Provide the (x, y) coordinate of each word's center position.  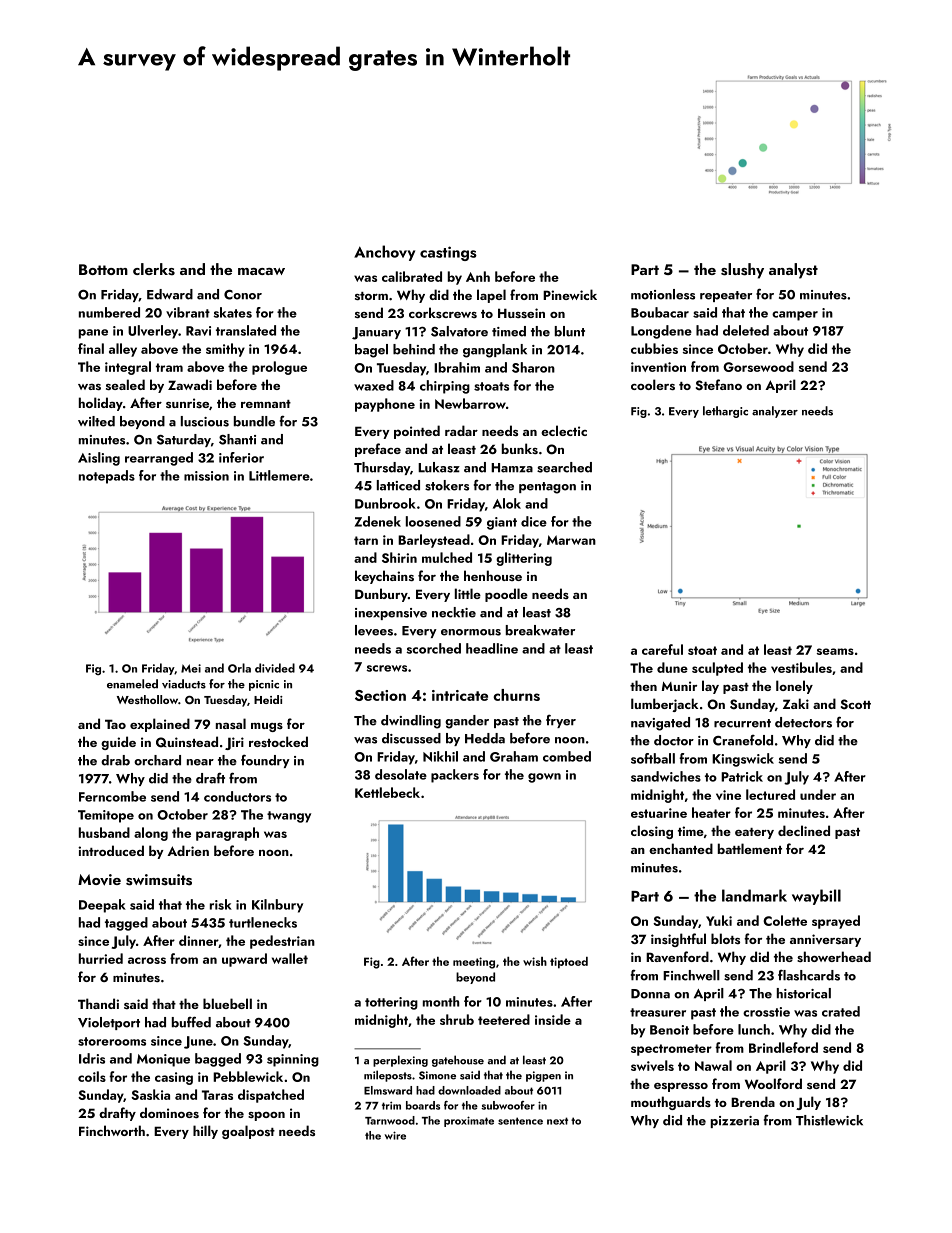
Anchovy (384, 253)
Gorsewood (758, 366)
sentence (520, 1121)
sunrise (187, 403)
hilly (205, 1132)
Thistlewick (829, 1120)
